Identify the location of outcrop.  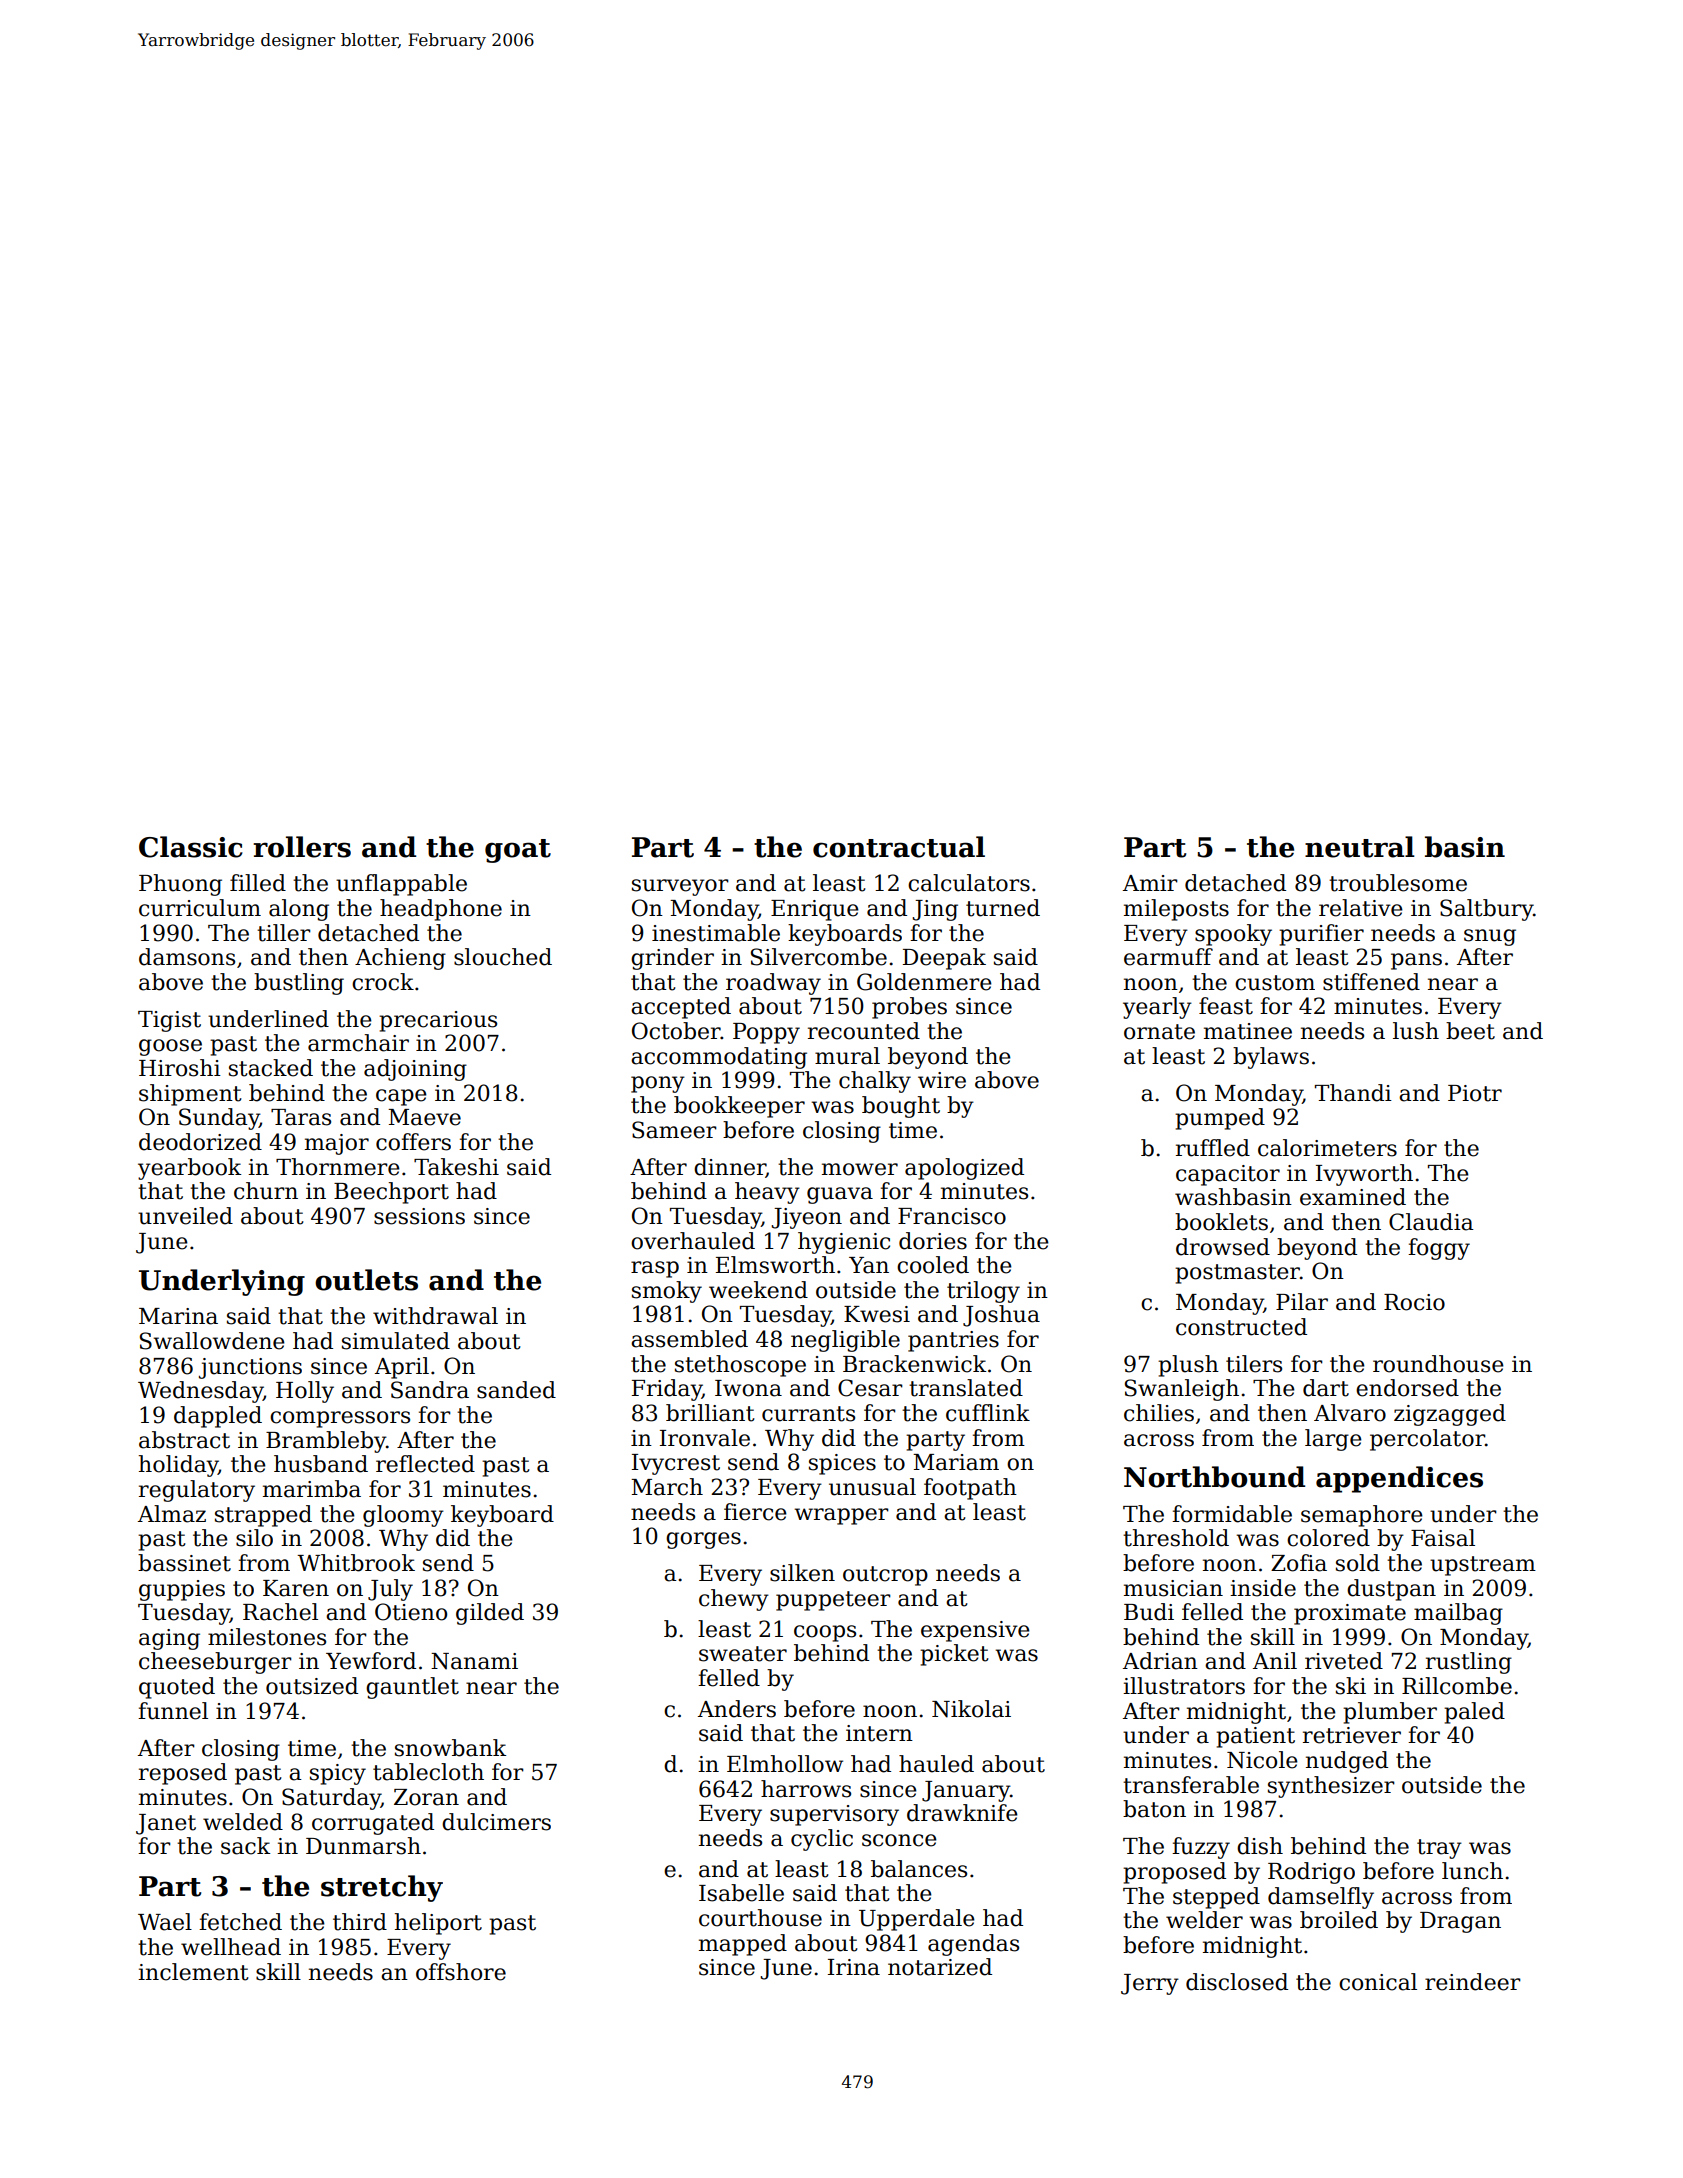
(885, 1576).
